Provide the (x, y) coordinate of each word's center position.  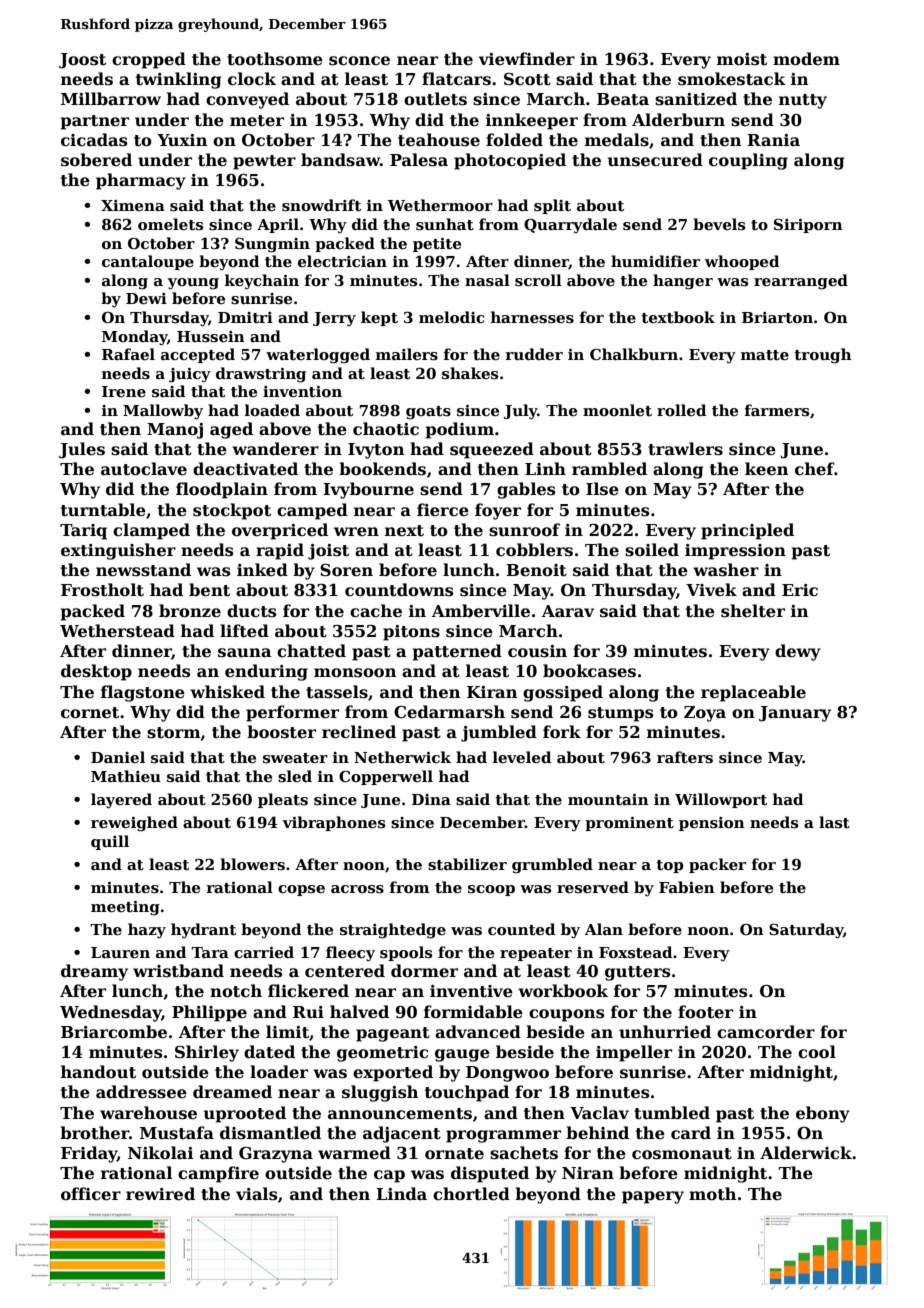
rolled (681, 410)
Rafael (128, 354)
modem (806, 59)
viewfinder (527, 59)
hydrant (203, 931)
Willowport (721, 800)
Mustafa (177, 1133)
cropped (149, 60)
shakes (470, 373)
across (357, 889)
